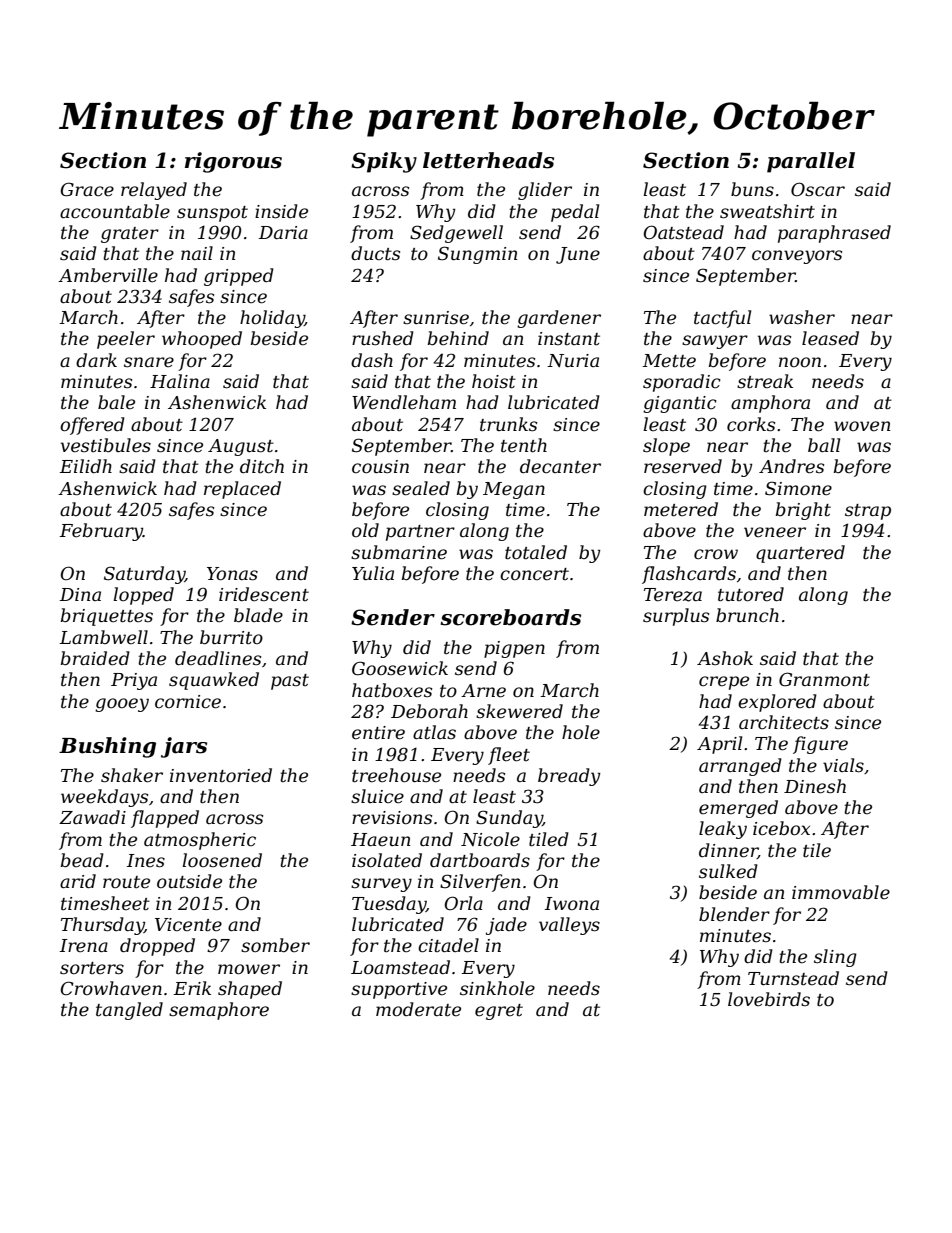  I want to click on Goosewick, so click(400, 668).
